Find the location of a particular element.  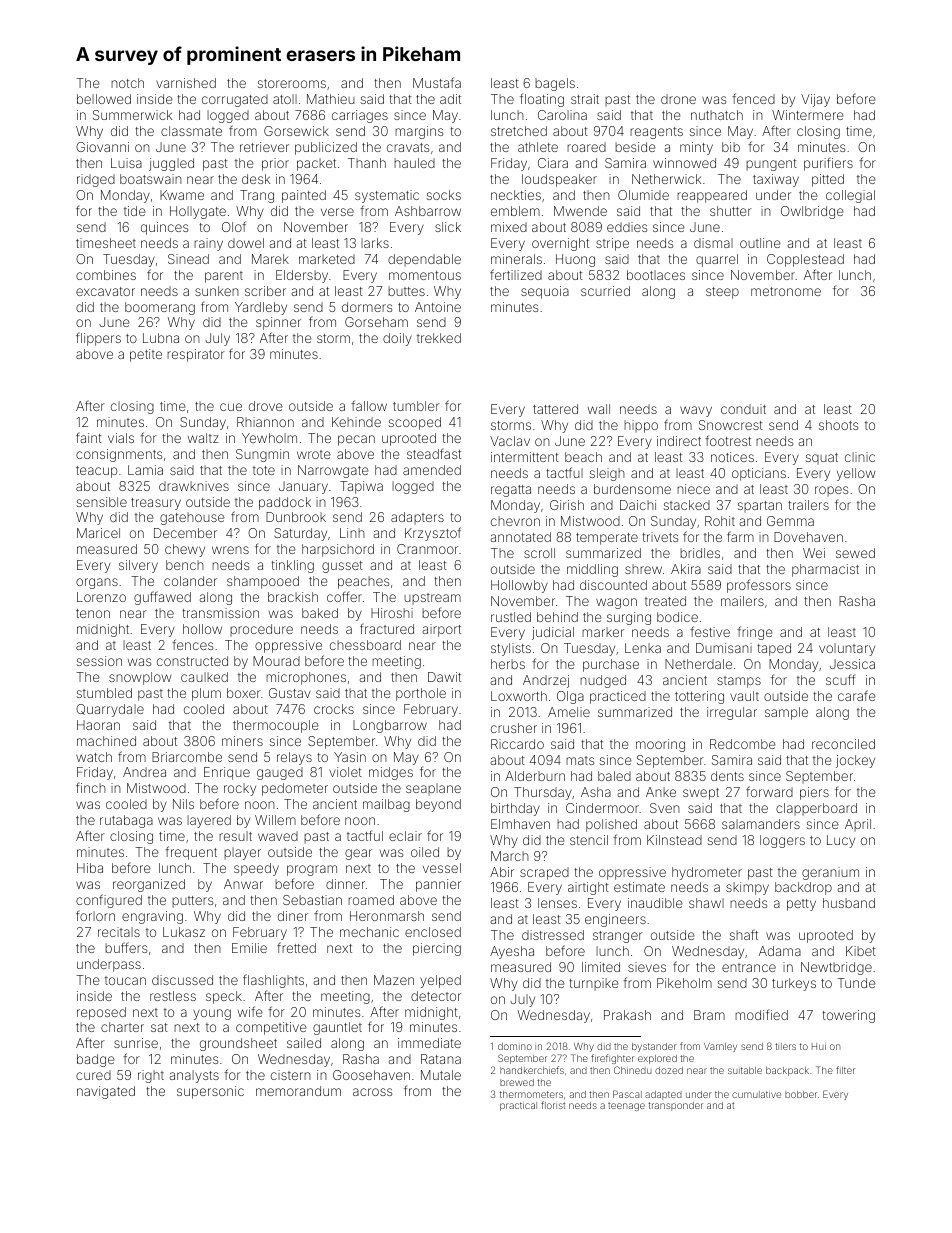

corrugated is located at coordinates (235, 100).
